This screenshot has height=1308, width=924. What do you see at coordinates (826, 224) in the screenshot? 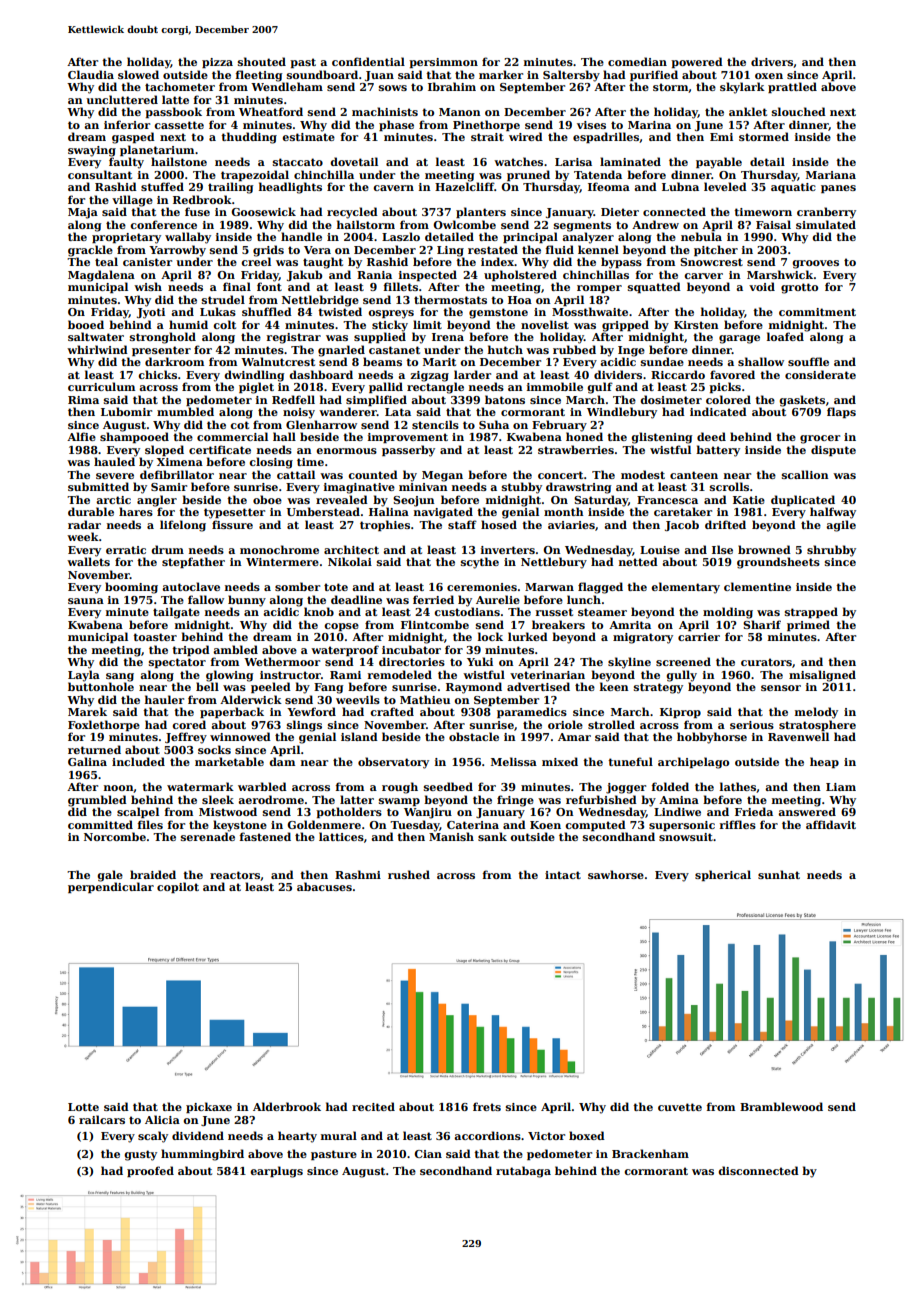
I see `simulated` at bounding box center [826, 224].
